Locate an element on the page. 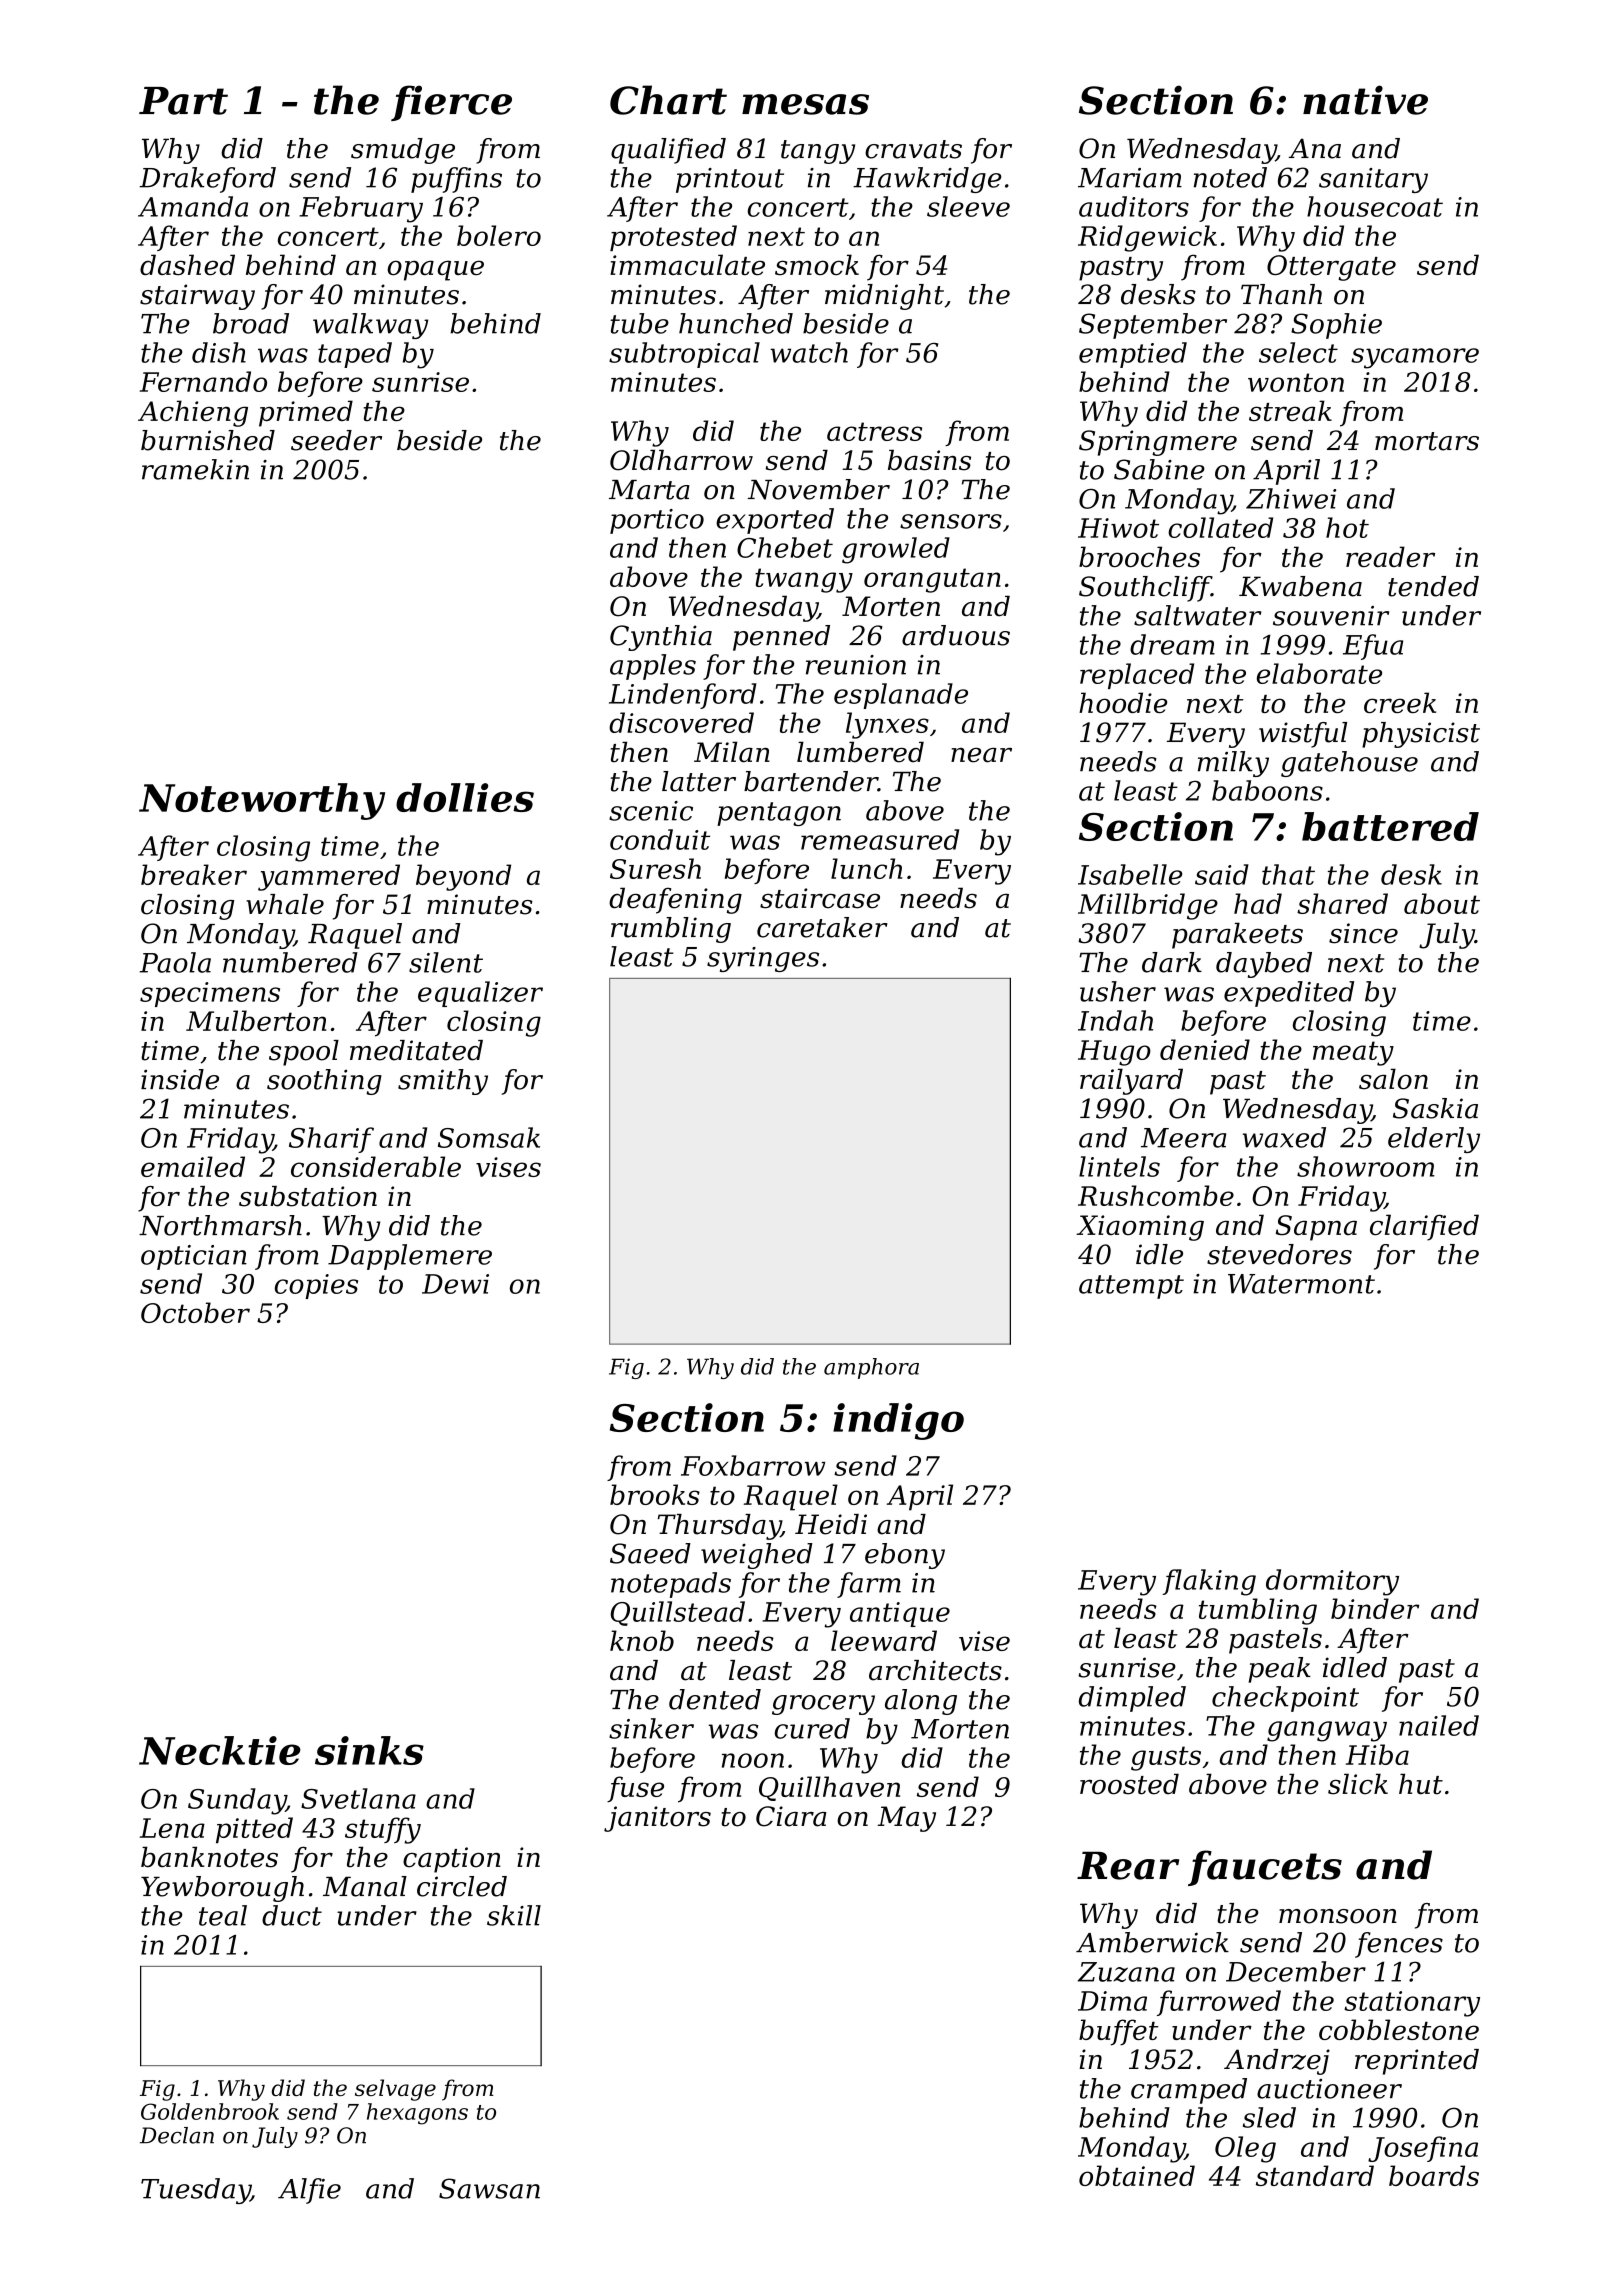  February is located at coordinates (361, 209).
